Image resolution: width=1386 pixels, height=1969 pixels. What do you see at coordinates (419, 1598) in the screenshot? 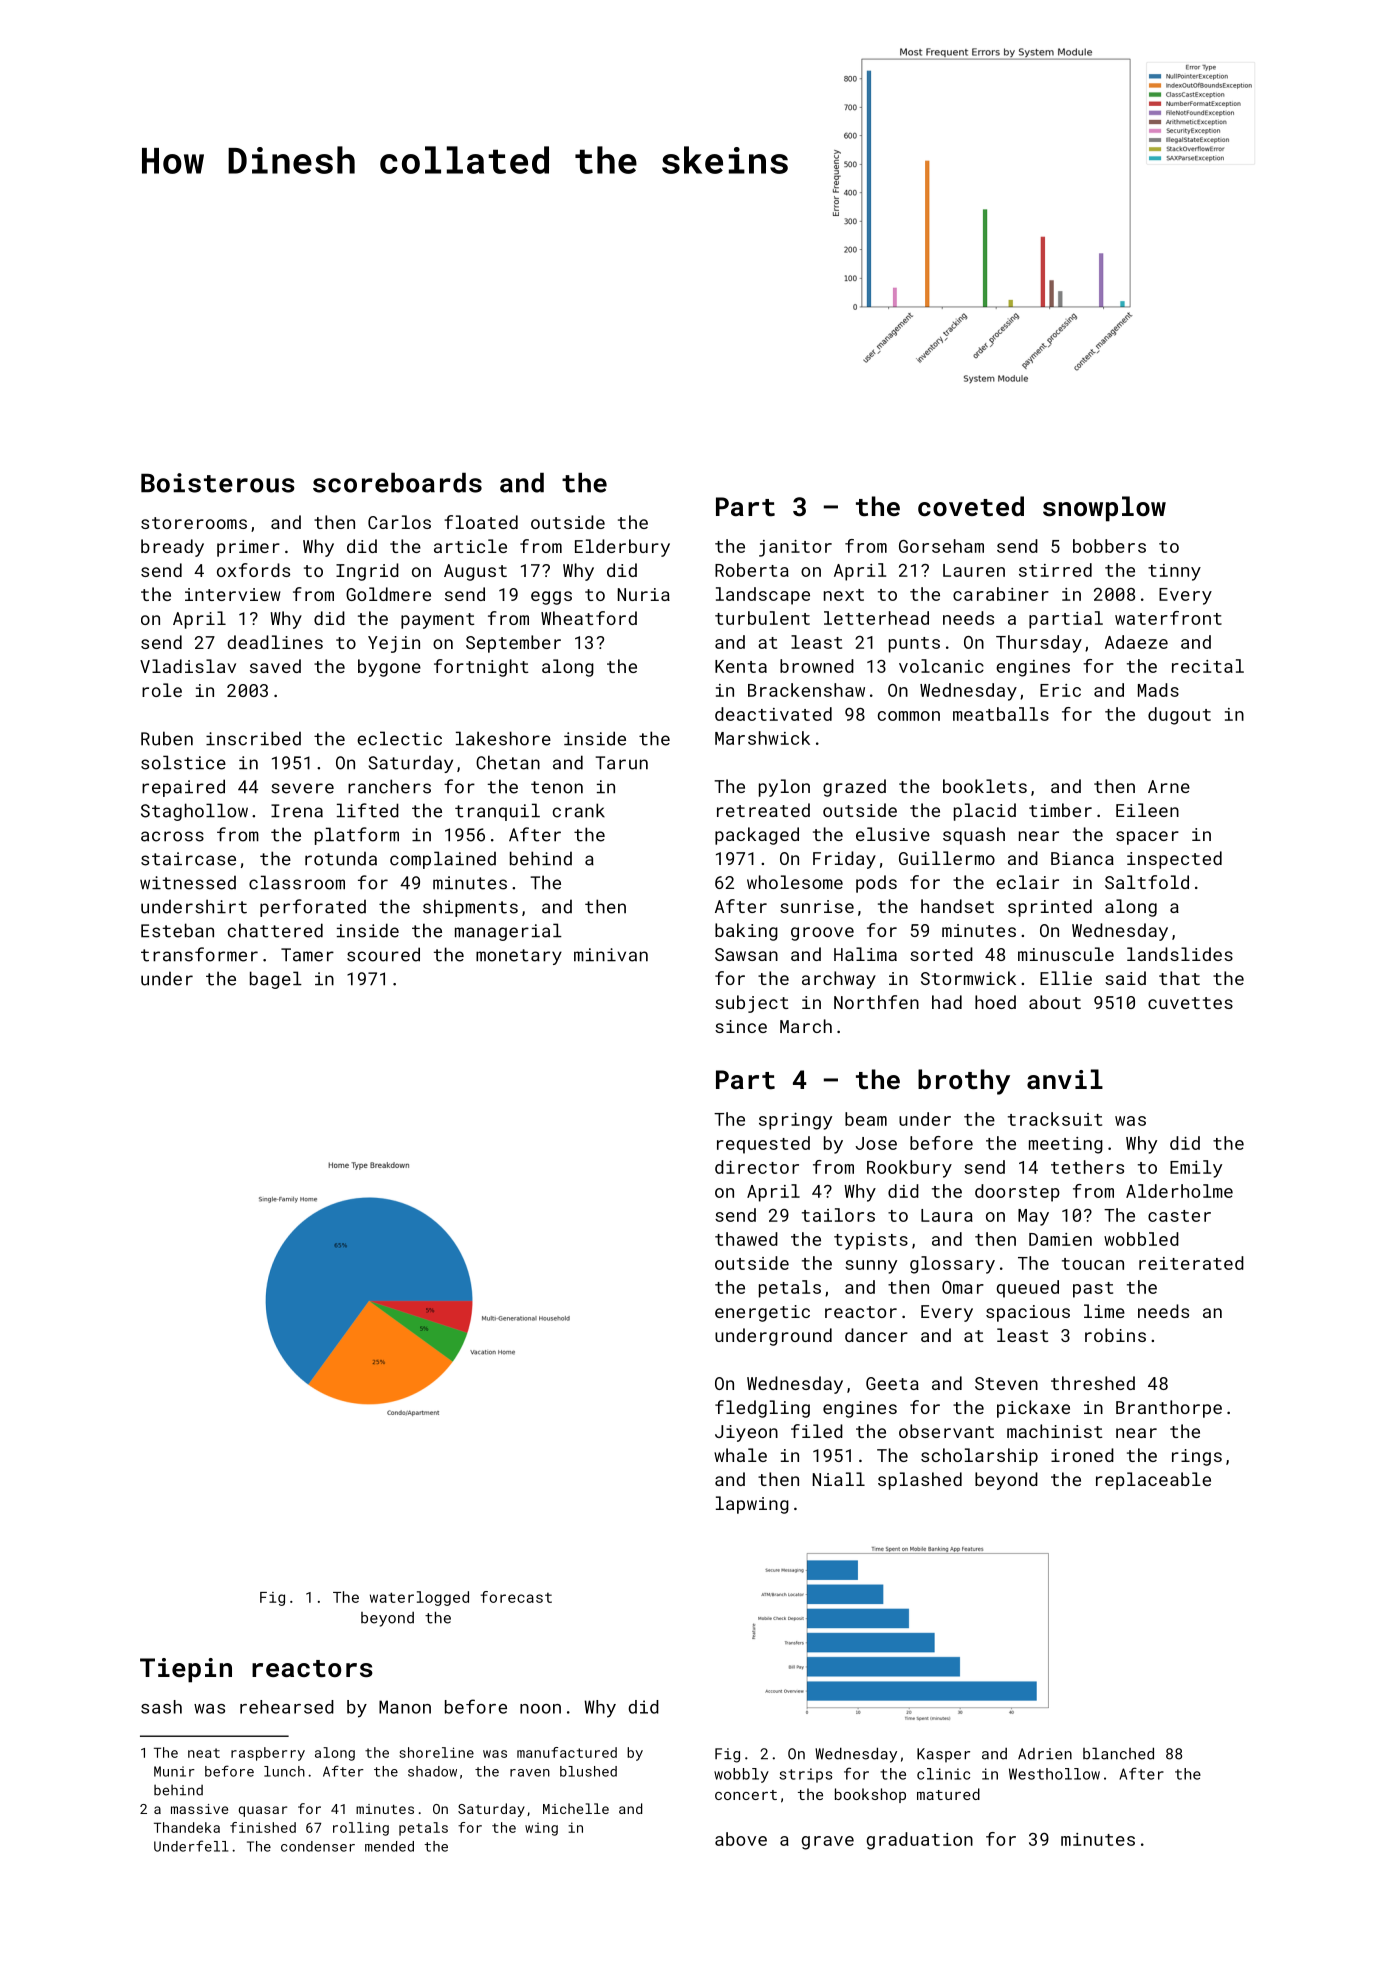
I see `waterlogged` at bounding box center [419, 1598].
